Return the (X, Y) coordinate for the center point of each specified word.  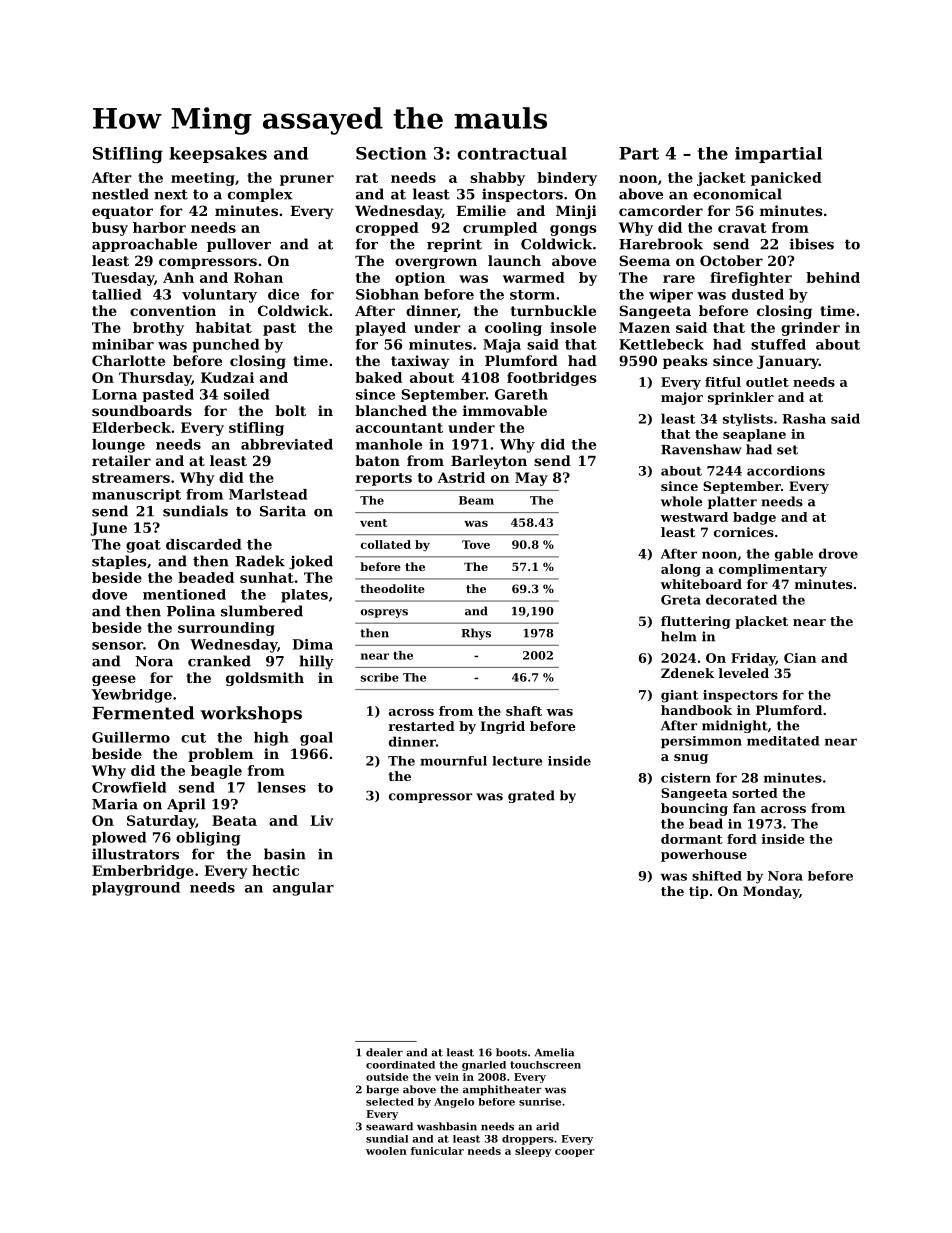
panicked (786, 179)
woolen (386, 1151)
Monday (771, 892)
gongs (573, 230)
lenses (281, 787)
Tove (476, 544)
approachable (144, 245)
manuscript (136, 495)
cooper (575, 1153)
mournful (453, 761)
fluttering (696, 622)
